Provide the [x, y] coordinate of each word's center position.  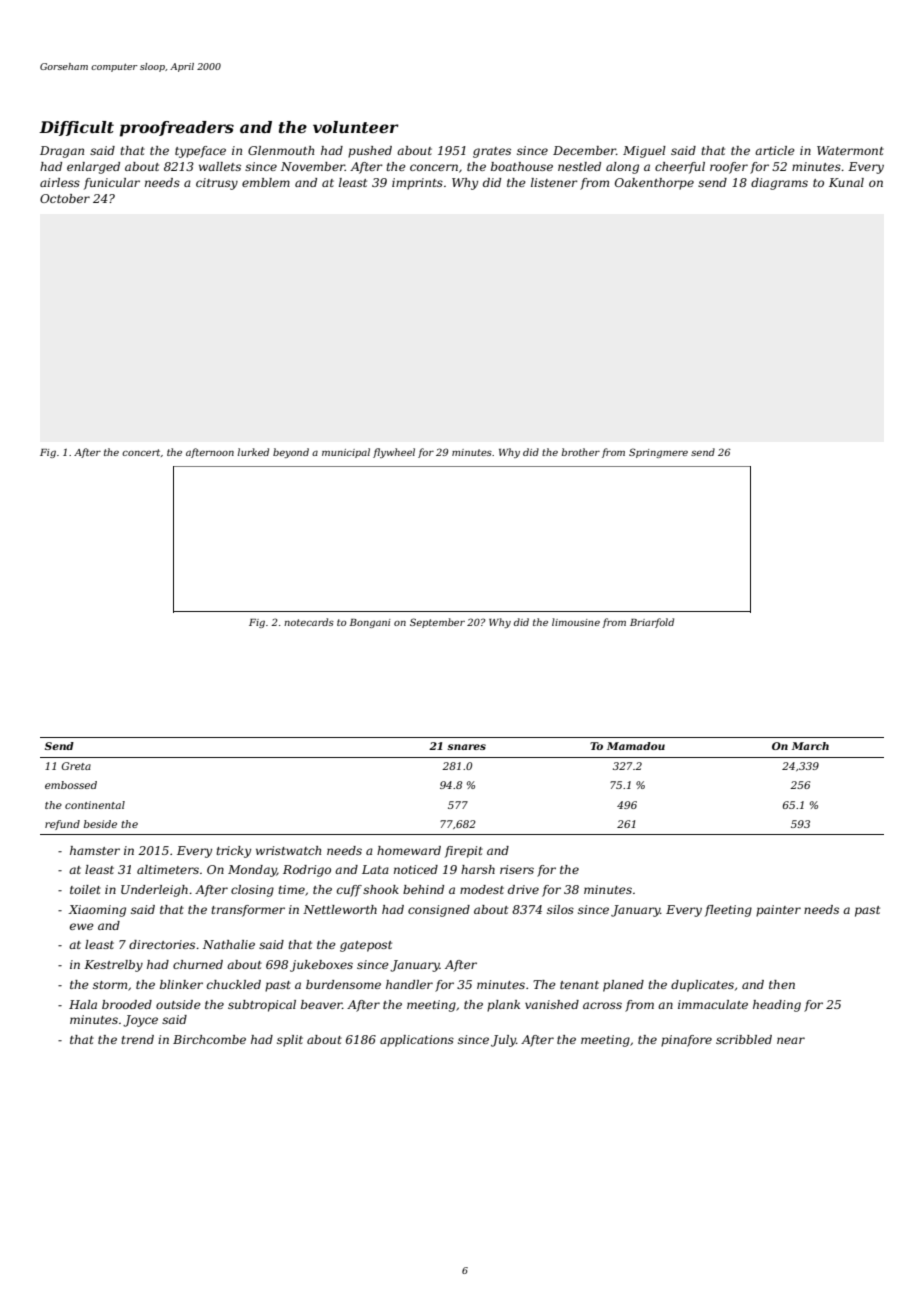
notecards [309, 622]
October [65, 198]
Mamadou [636, 746]
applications [417, 1041]
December [584, 150]
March [810, 746]
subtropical [262, 1006]
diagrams [779, 184]
